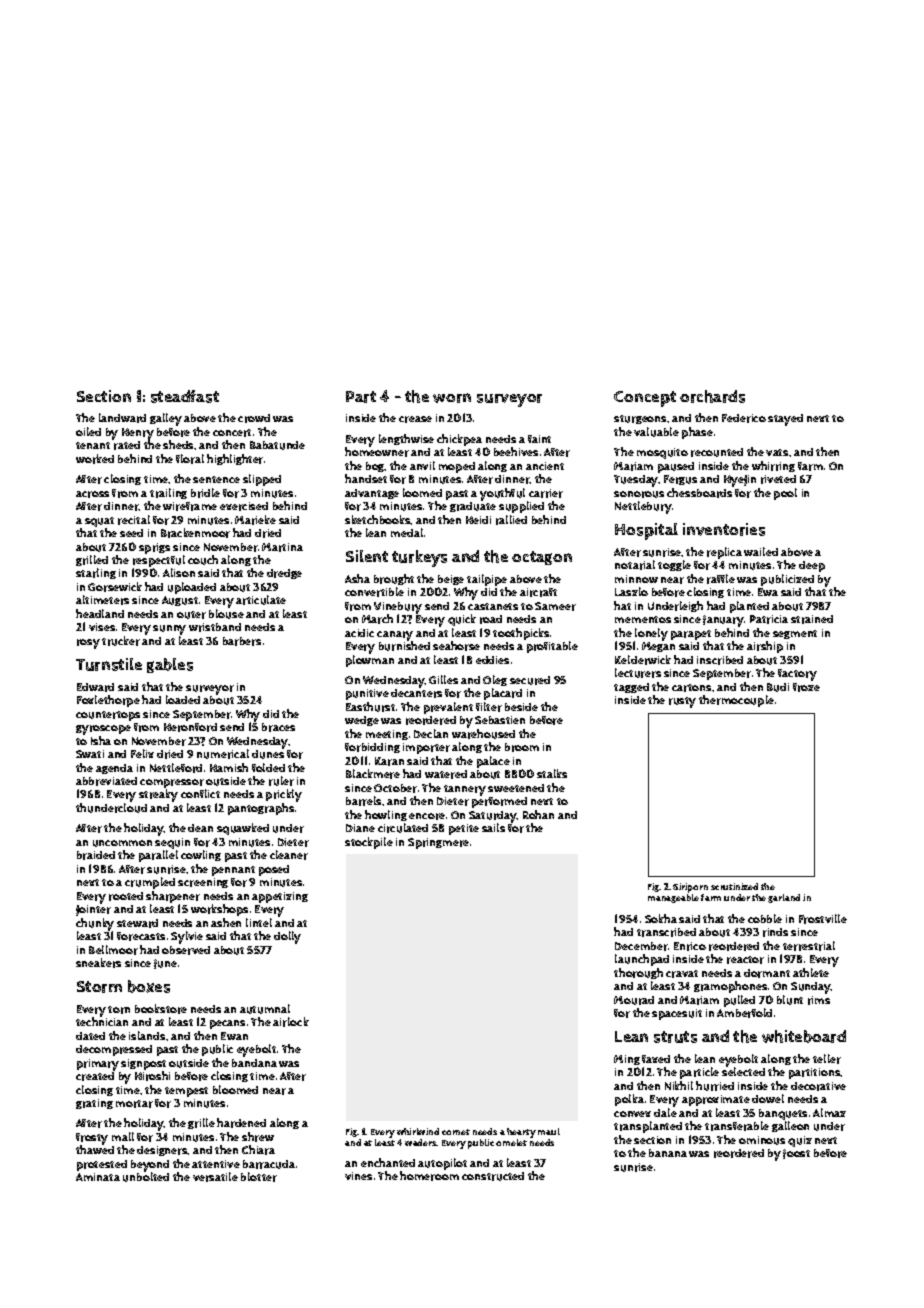 This screenshot has width=924, height=1308. Describe the element at coordinates (493, 1176) in the screenshot. I see `constructed` at that location.
